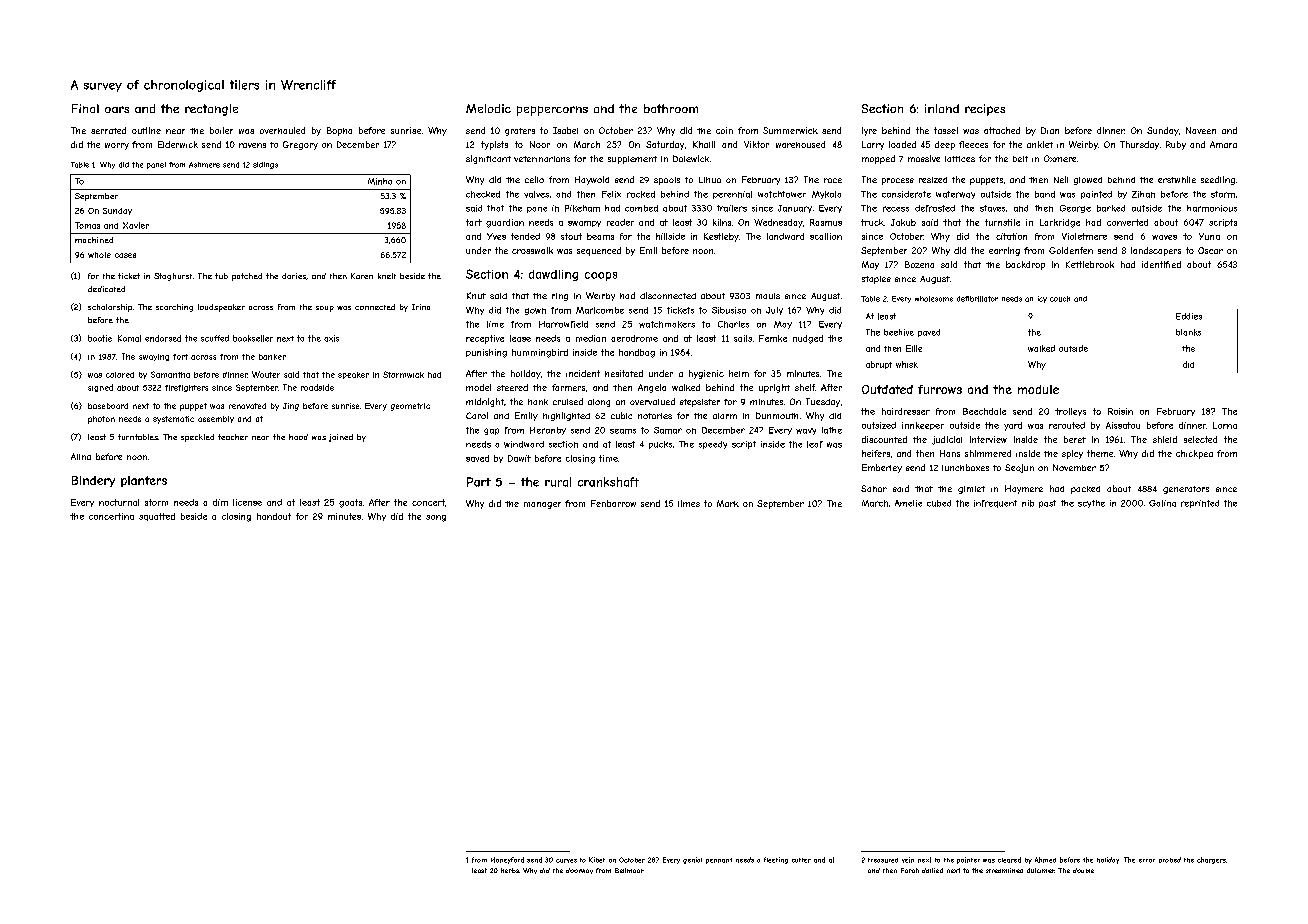 Image resolution: width=1308 pixels, height=924 pixels. I want to click on serrated, so click(108, 130).
